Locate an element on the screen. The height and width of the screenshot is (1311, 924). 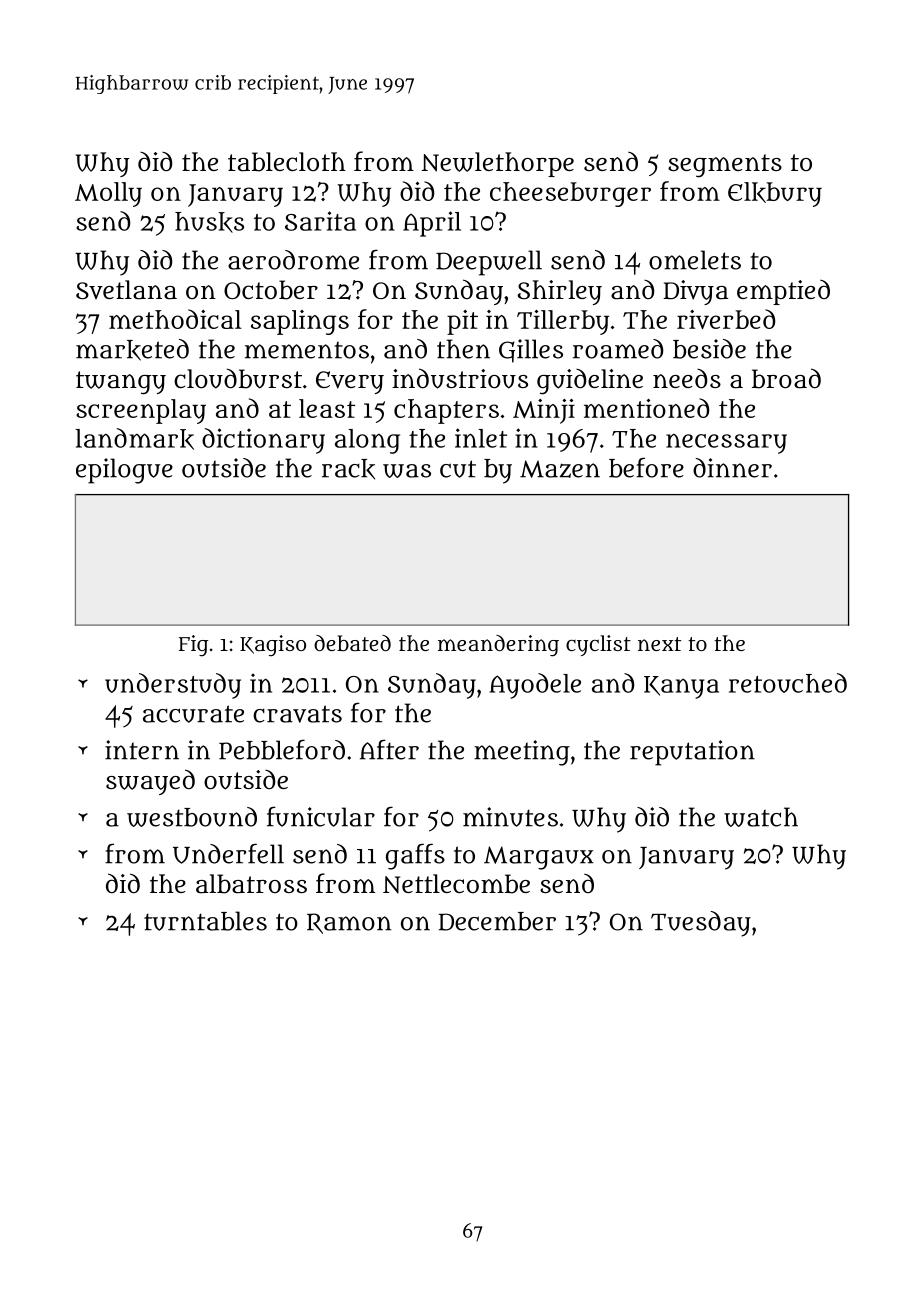
tablecloth is located at coordinates (287, 162).
